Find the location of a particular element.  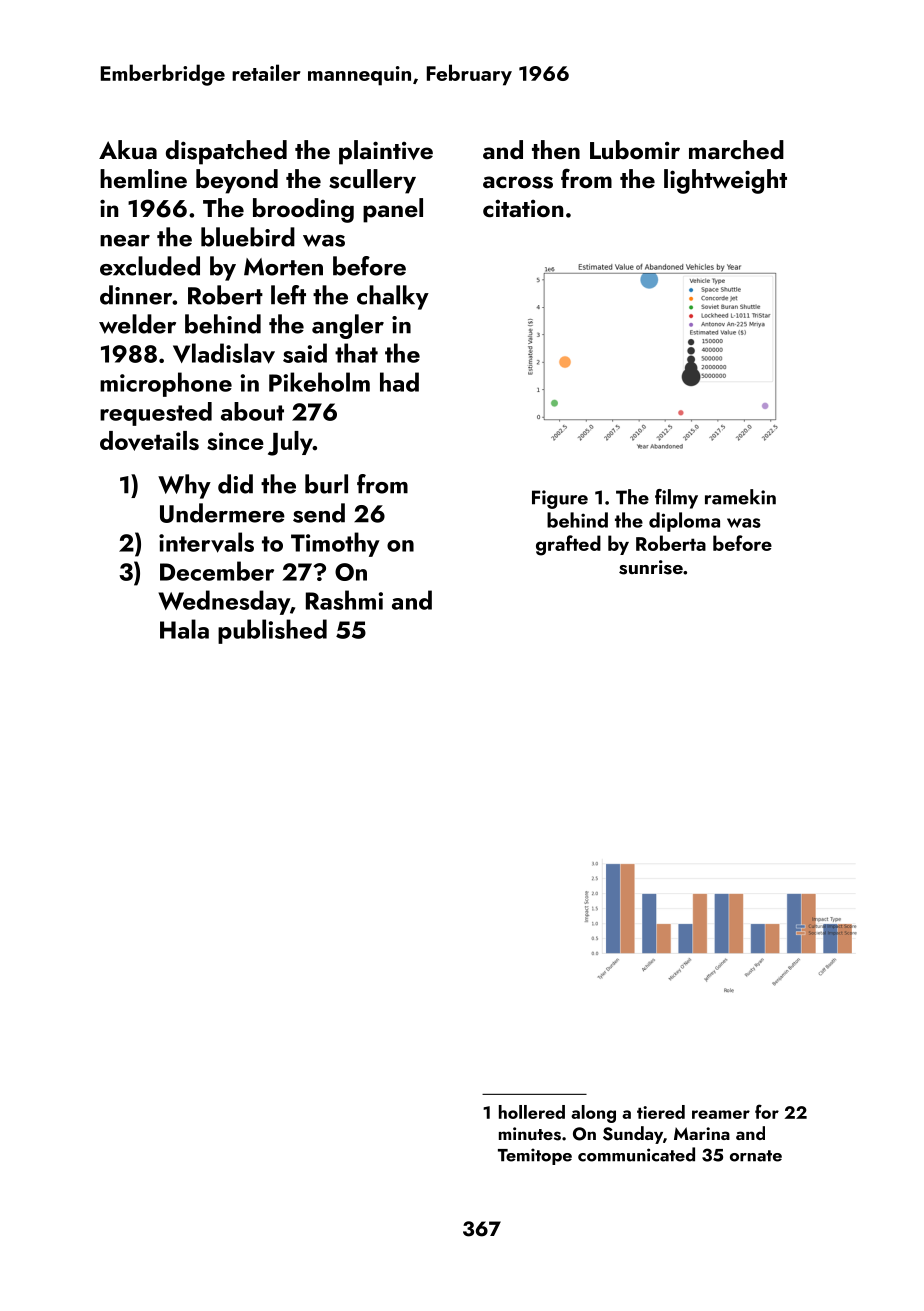

beyond is located at coordinates (237, 181).
